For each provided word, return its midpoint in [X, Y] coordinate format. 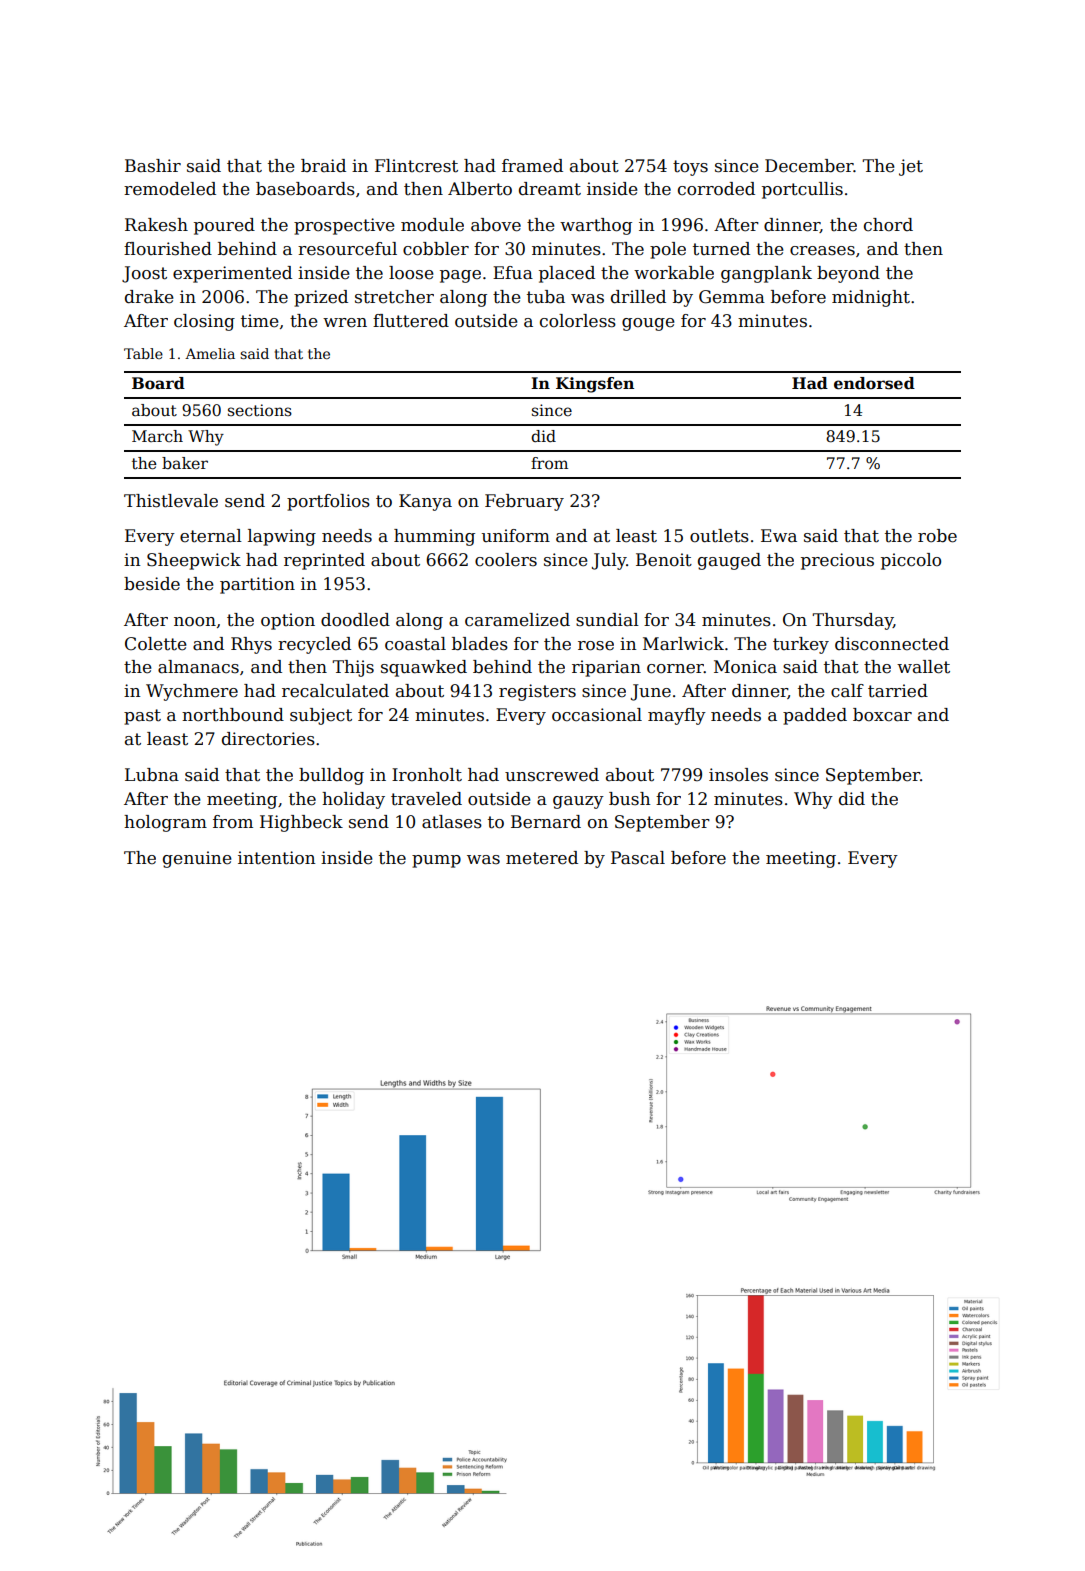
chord [888, 225]
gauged [729, 561]
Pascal [638, 858]
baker [185, 463]
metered [542, 858]
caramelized [517, 620]
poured [224, 226]
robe [937, 536]
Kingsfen [595, 385]
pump [436, 861]
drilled [638, 297]
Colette [156, 644]
